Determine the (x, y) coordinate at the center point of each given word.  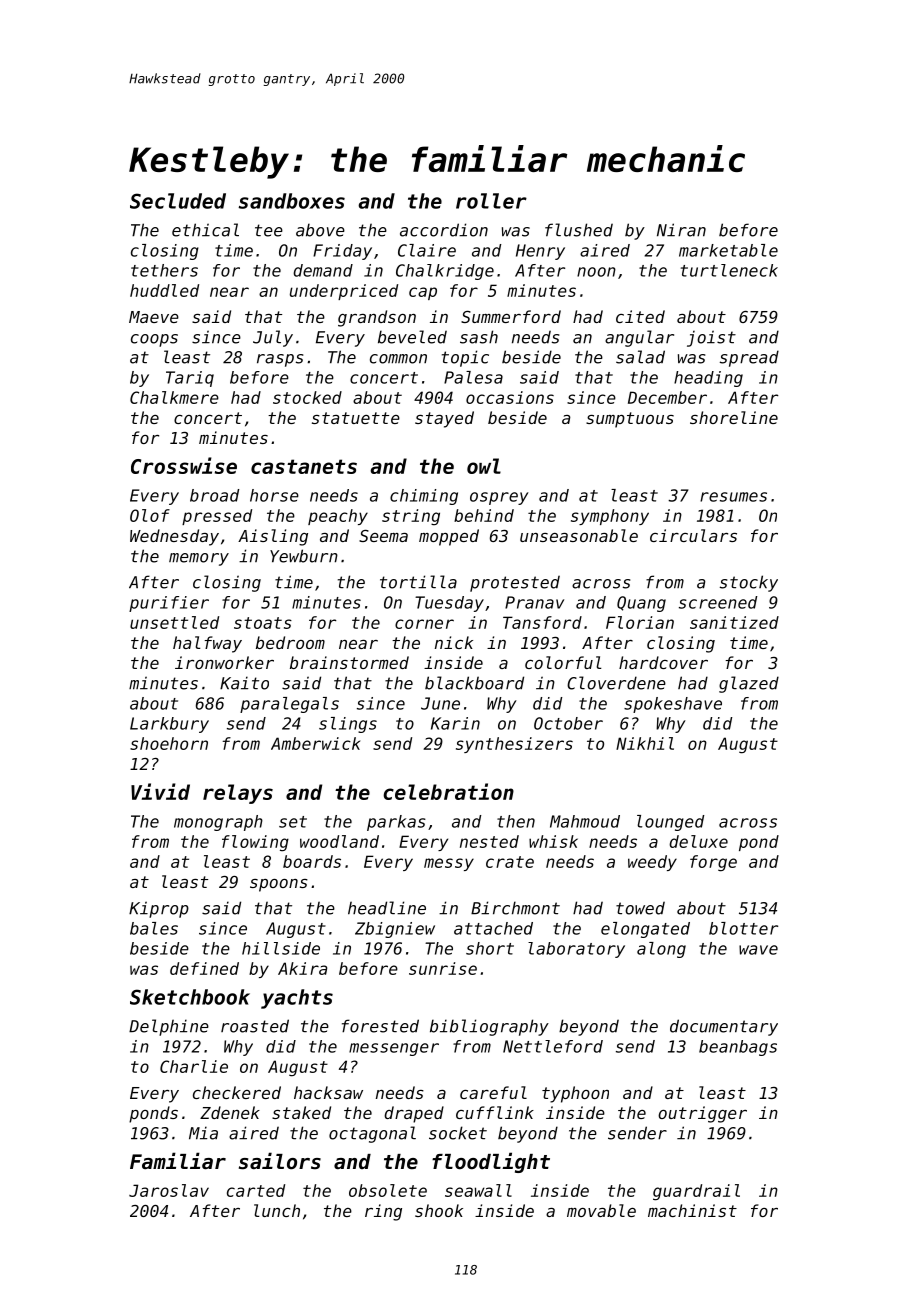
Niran (681, 230)
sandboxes (291, 201)
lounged (670, 823)
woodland (339, 841)
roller (491, 201)
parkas (396, 823)
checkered (237, 1092)
